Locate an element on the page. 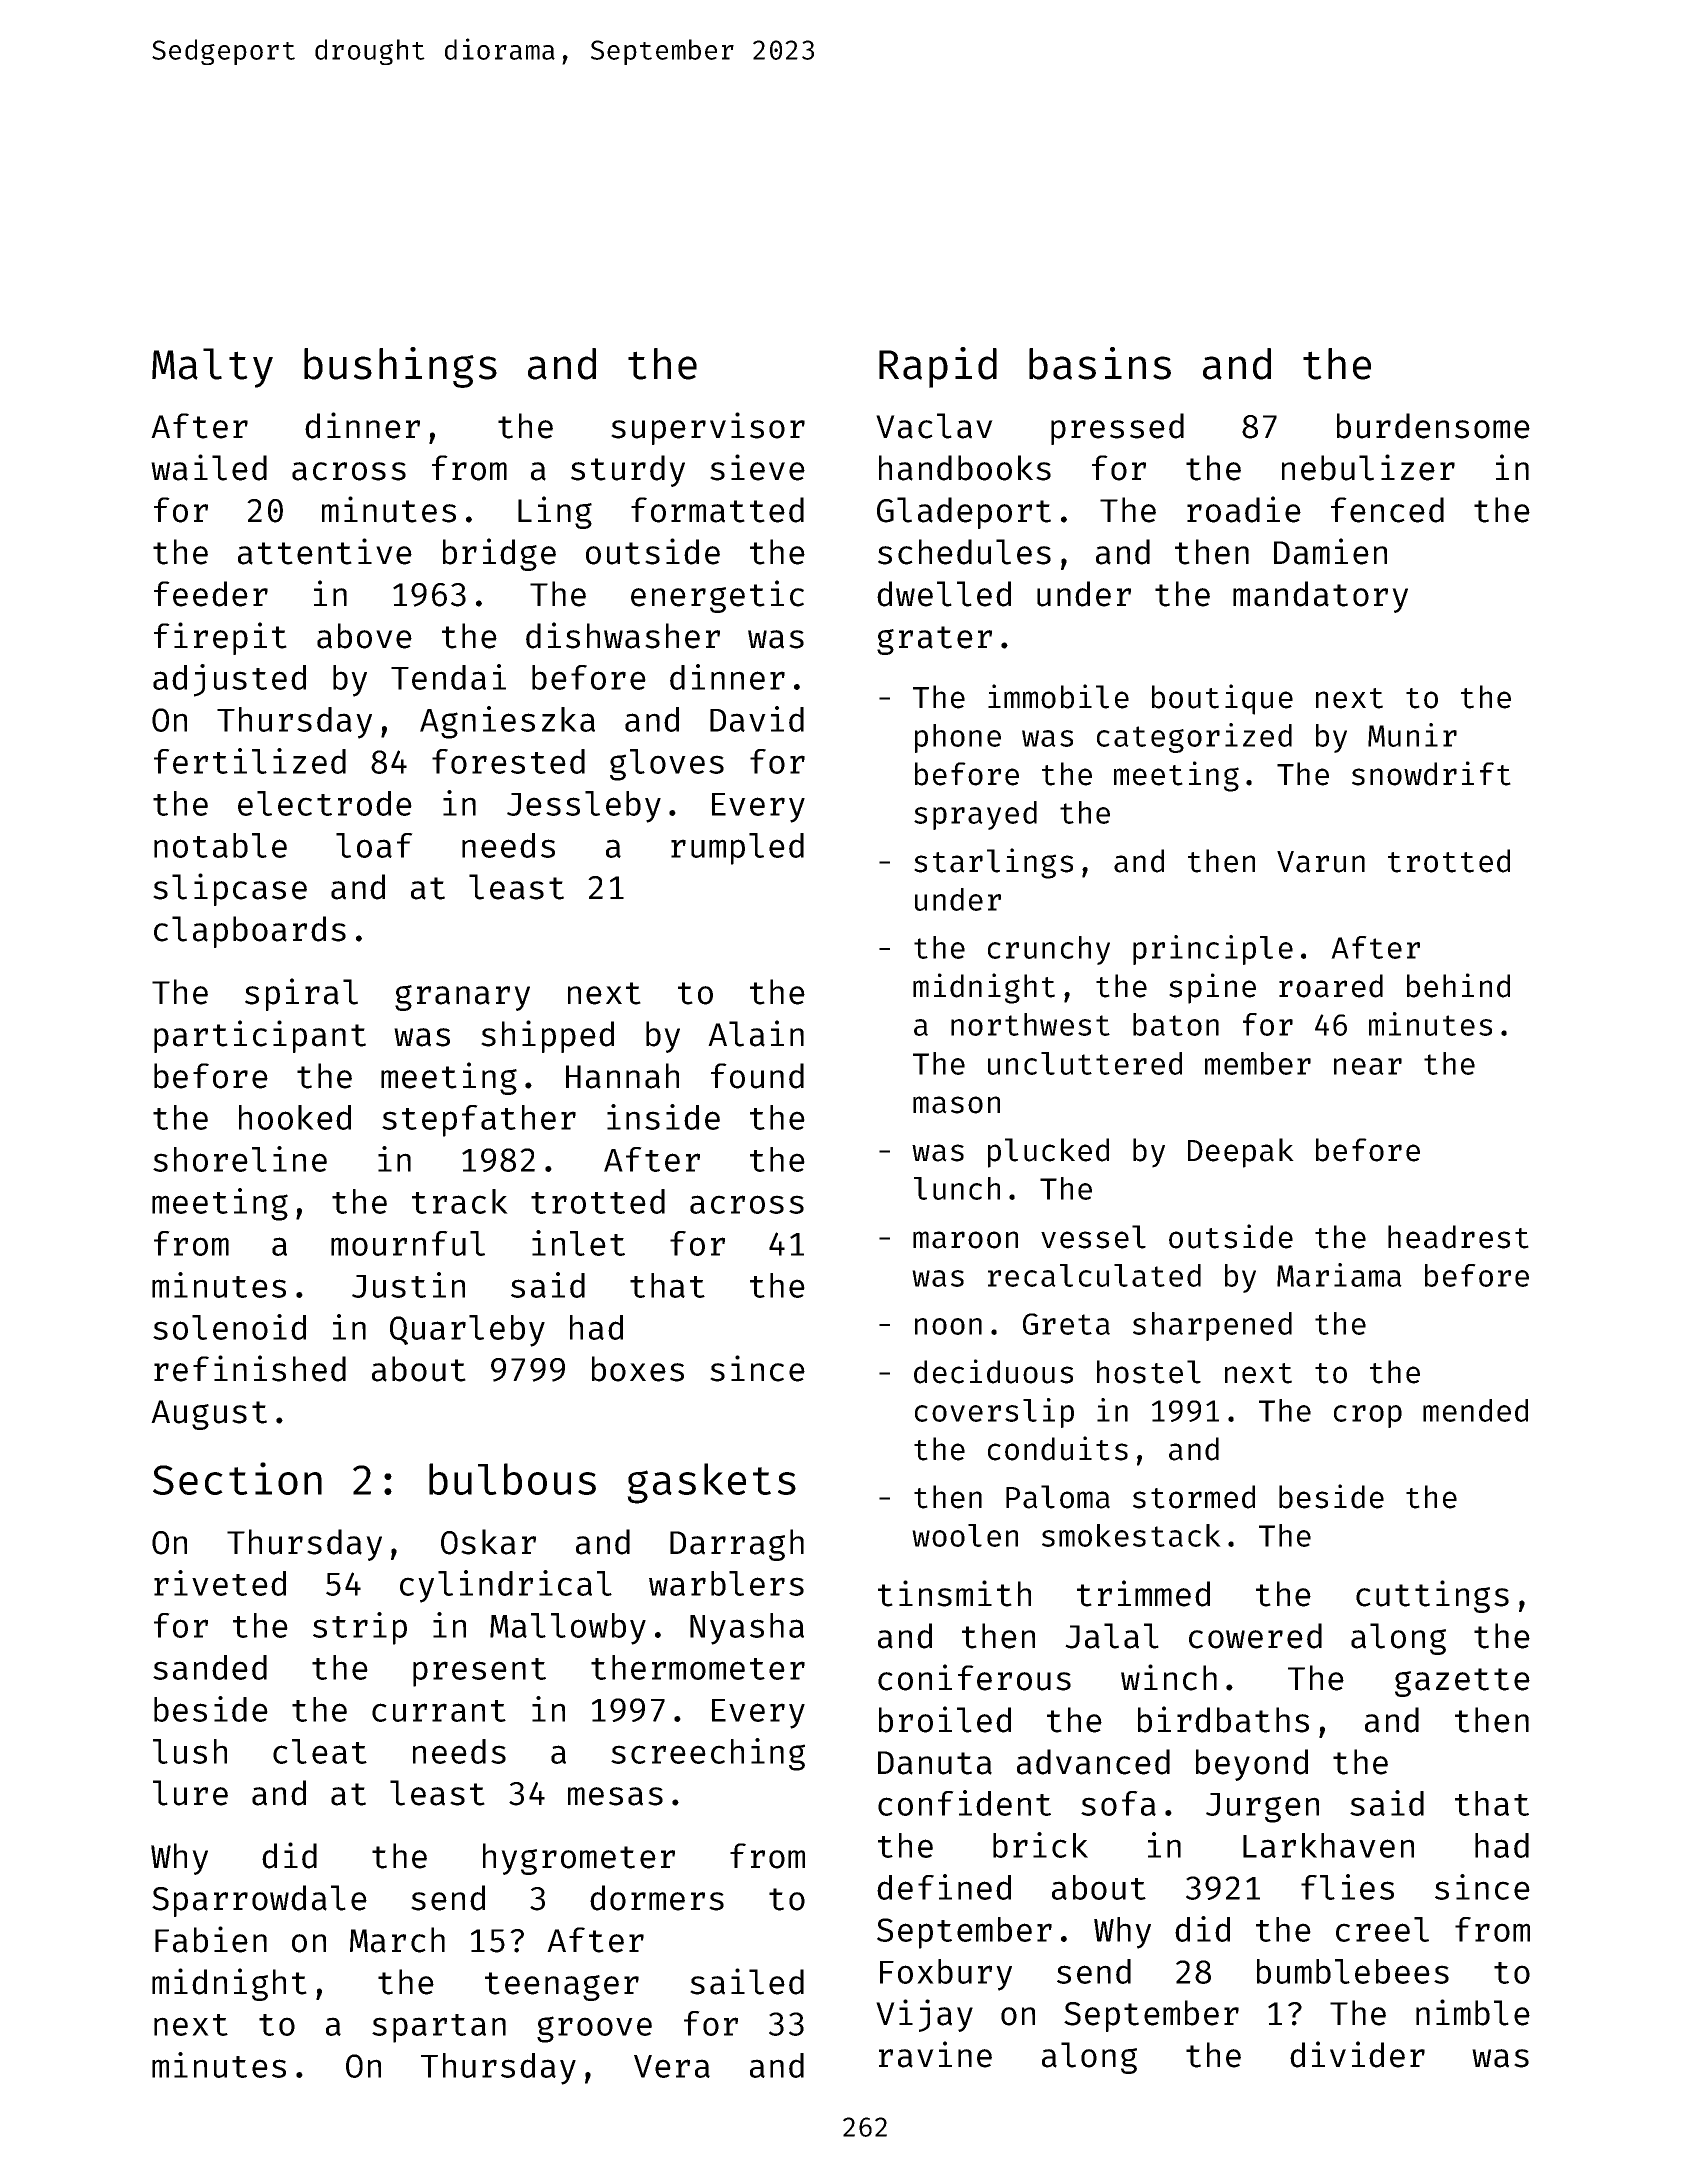 The width and height of the document is (1683, 2178). sturdy is located at coordinates (628, 471).
